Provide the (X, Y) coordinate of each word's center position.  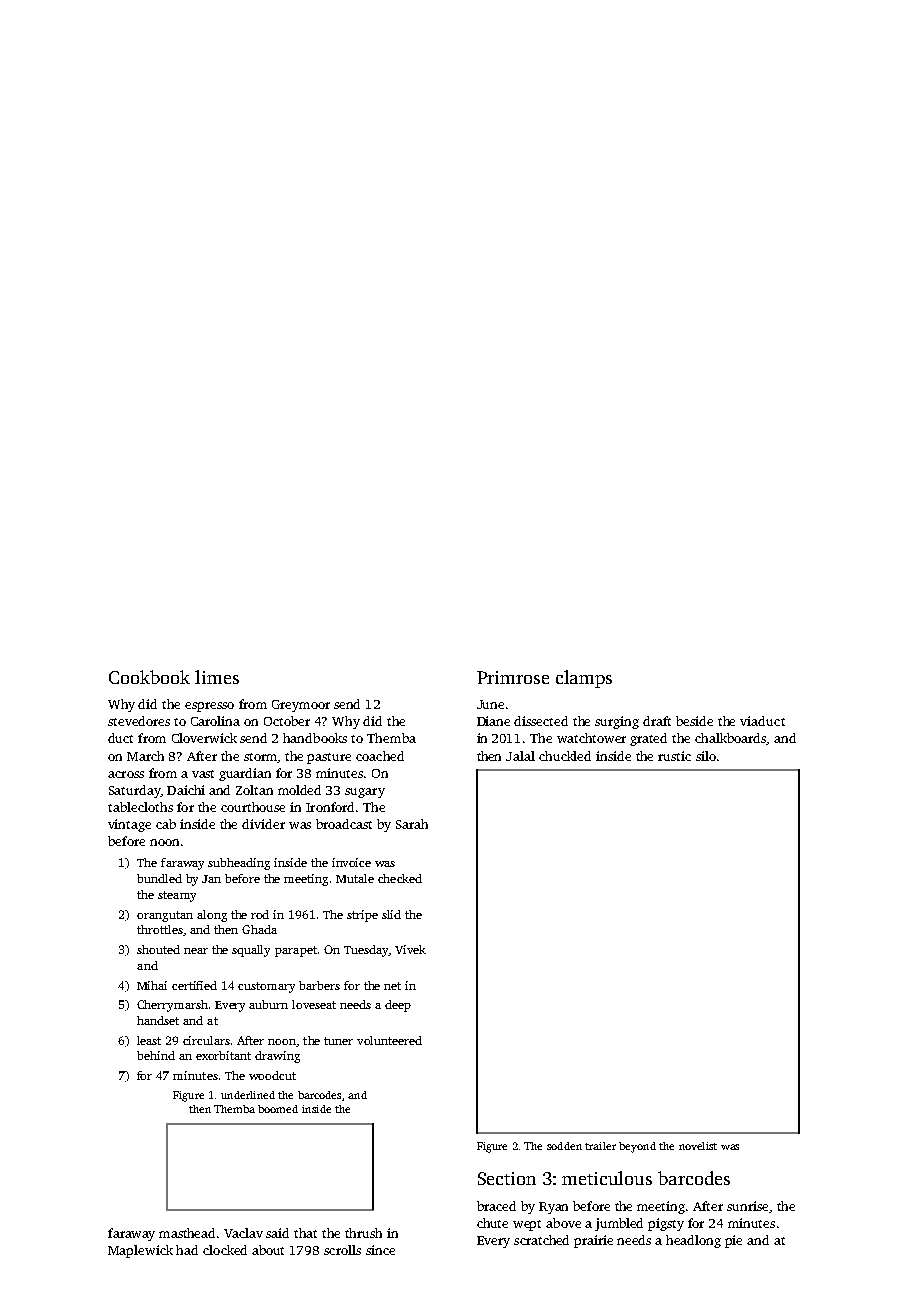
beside (694, 721)
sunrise (747, 1206)
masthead (187, 1233)
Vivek (410, 949)
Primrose (513, 677)
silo (706, 756)
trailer (600, 1146)
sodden (564, 1146)
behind (156, 1055)
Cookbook (149, 677)
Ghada (259, 929)
